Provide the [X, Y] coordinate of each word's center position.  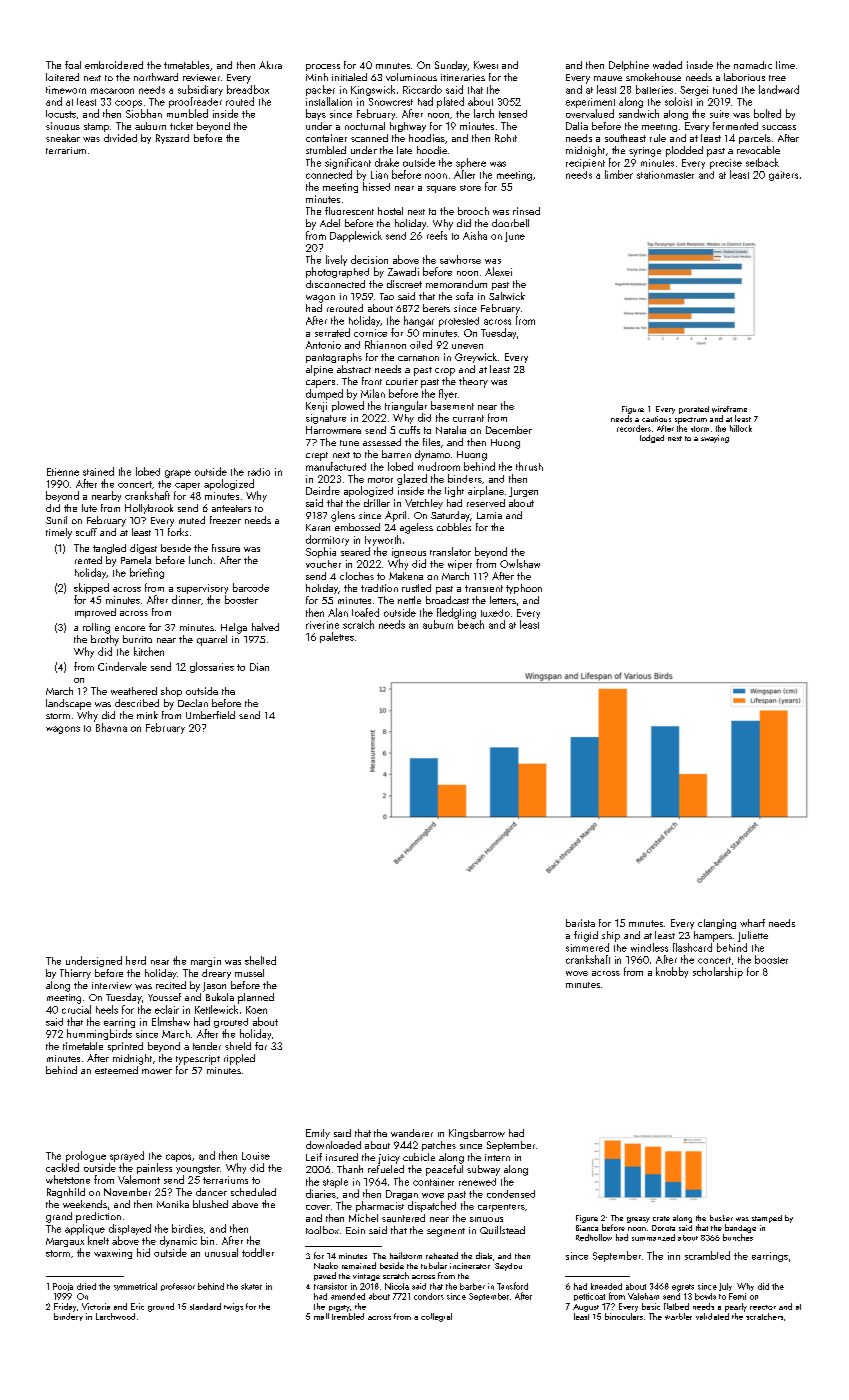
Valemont [139, 1179]
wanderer [412, 1133]
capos [178, 1158]
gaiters [783, 176]
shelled [260, 960]
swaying [715, 439]
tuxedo [495, 613]
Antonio [323, 345]
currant [468, 418]
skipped [91, 588]
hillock [741, 428]
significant [348, 163]
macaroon [112, 91]
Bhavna [111, 727]
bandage [740, 1228]
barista [580, 923]
